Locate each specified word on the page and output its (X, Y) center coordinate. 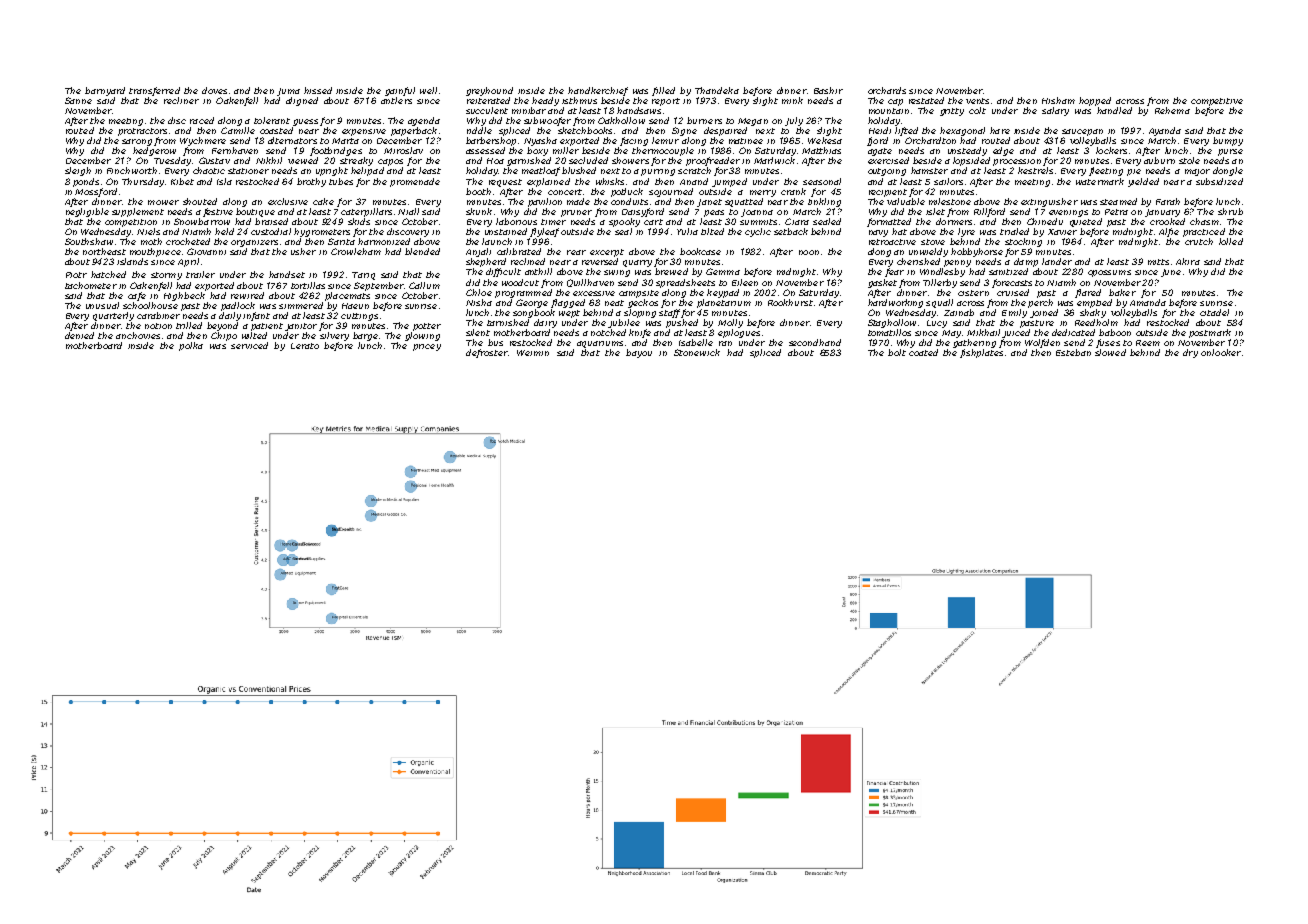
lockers (1111, 150)
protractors (142, 132)
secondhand (815, 342)
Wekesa (825, 140)
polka (191, 346)
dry (1190, 353)
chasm (1204, 221)
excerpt (607, 253)
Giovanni (206, 251)
